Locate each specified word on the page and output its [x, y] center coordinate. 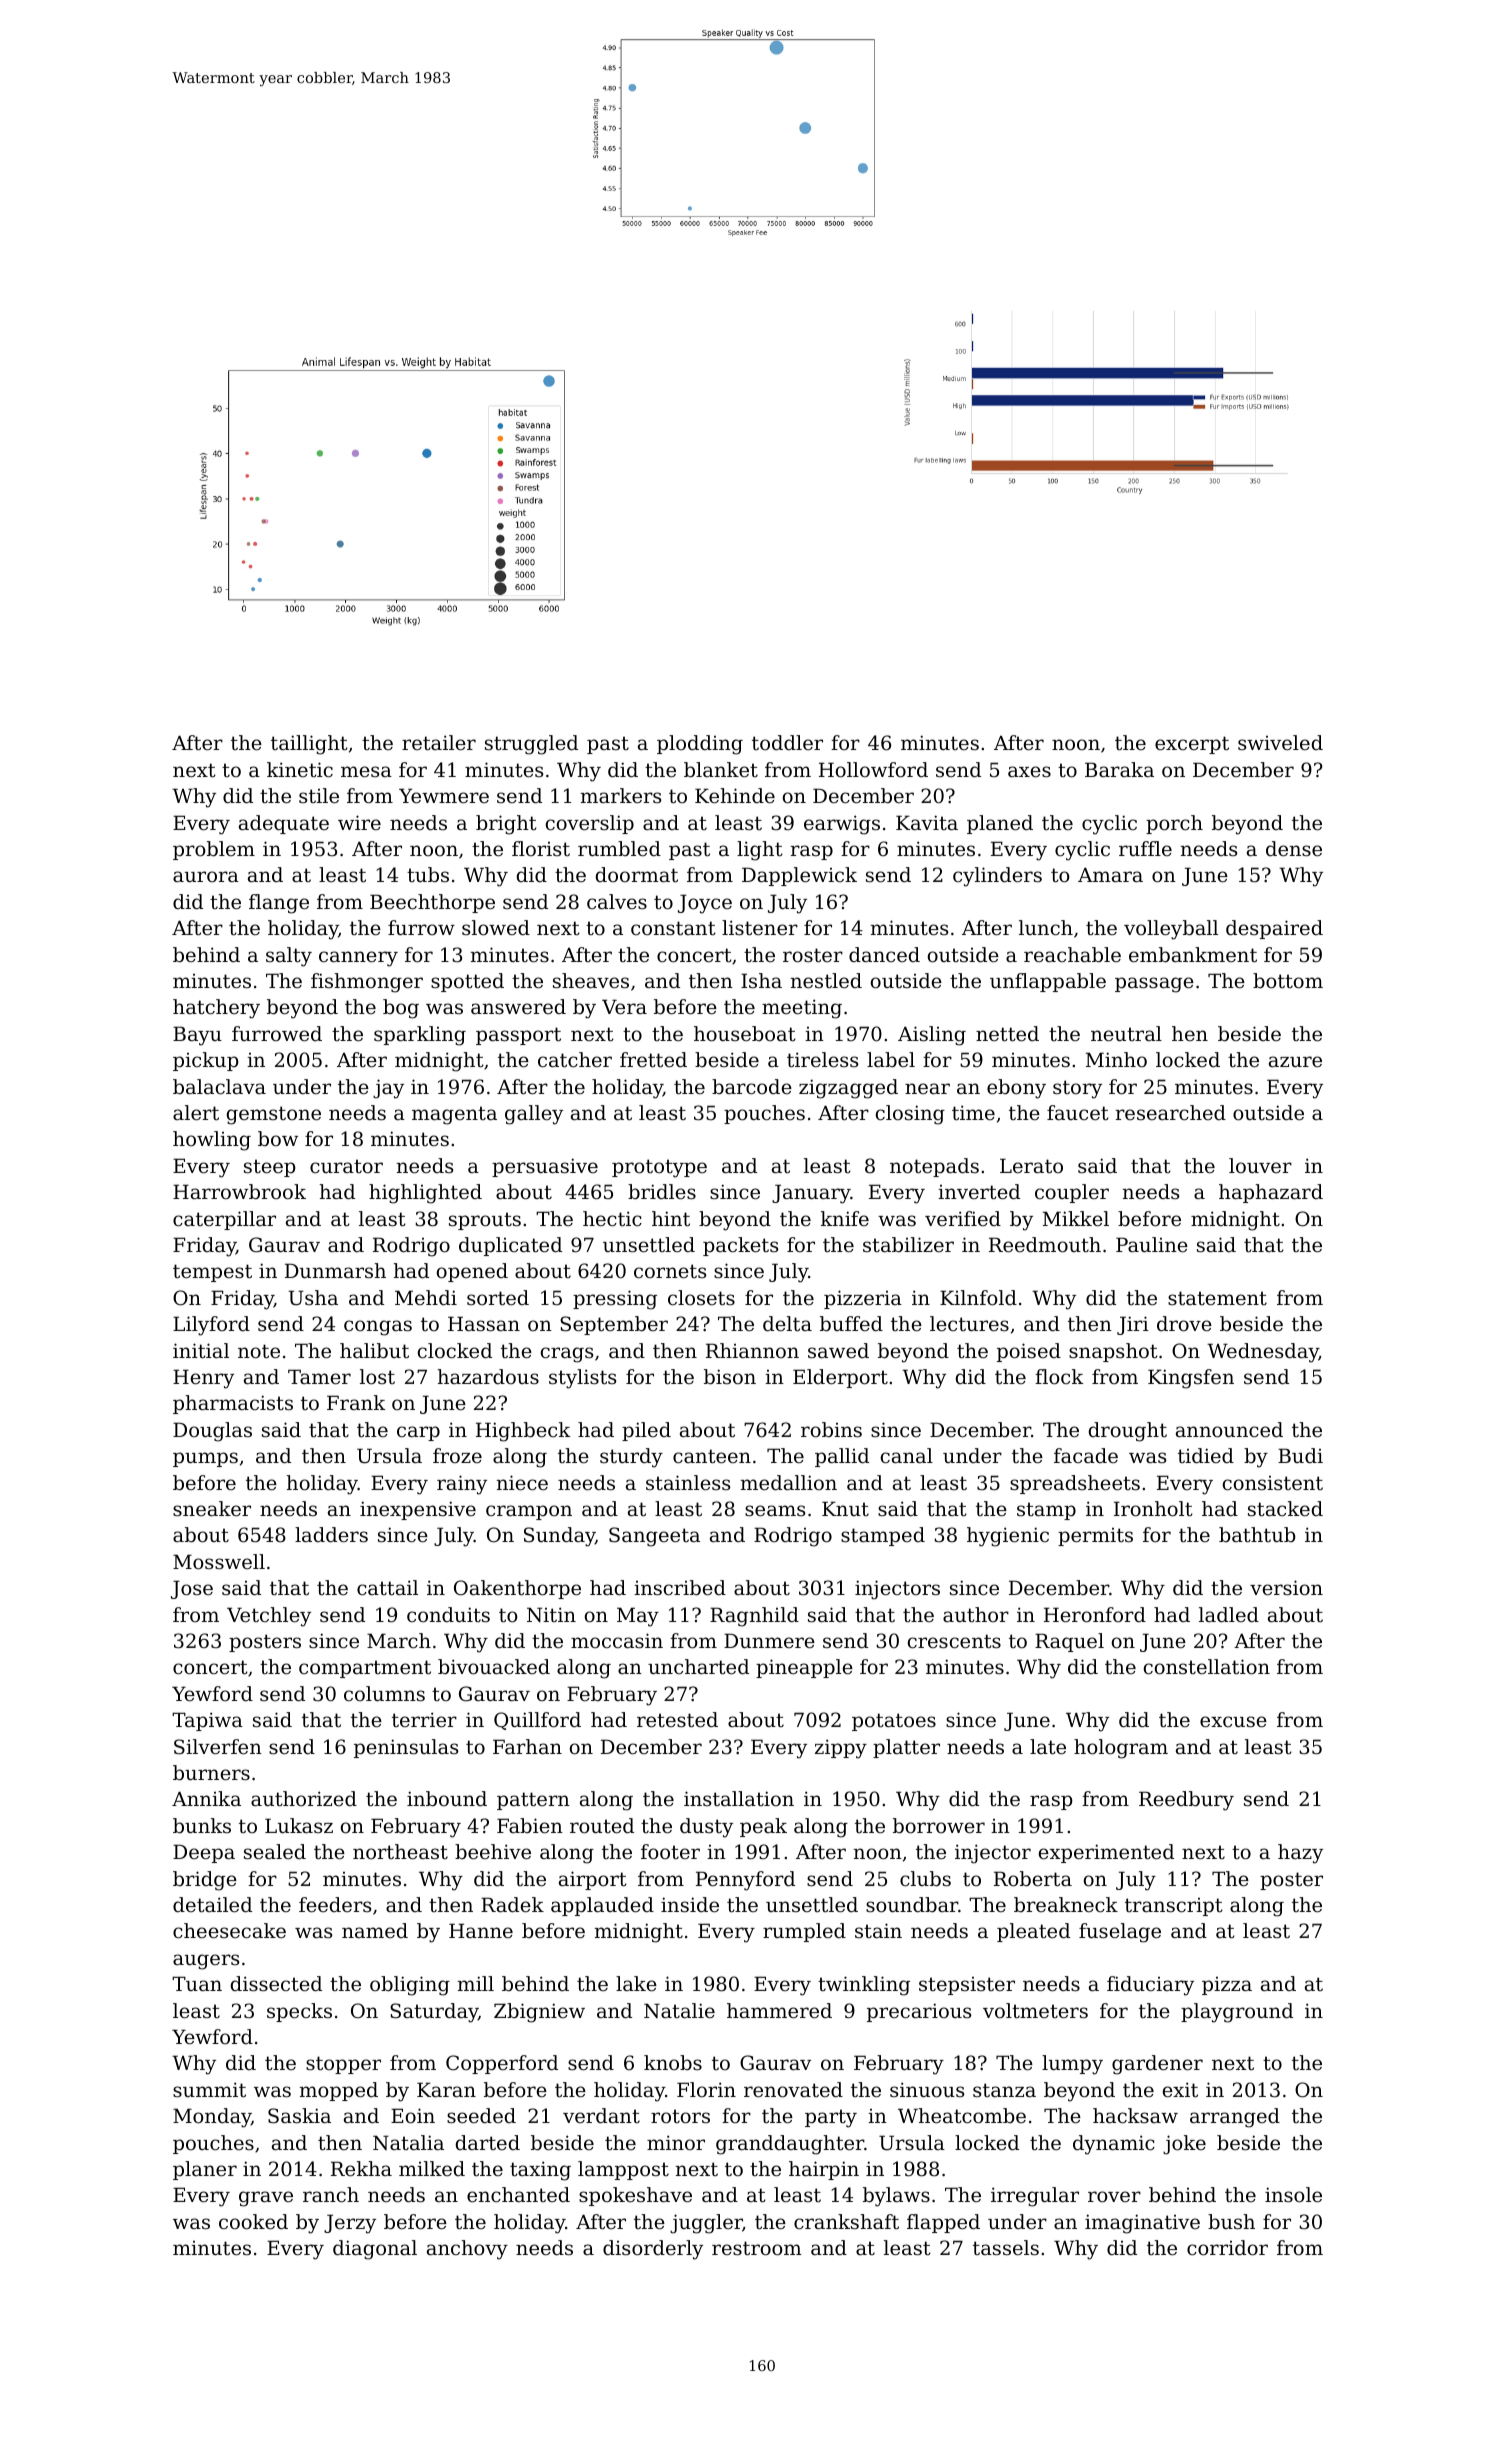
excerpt [1192, 745]
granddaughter [790, 2145]
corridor [1227, 2248]
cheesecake [229, 1931]
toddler [787, 743]
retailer [439, 743]
